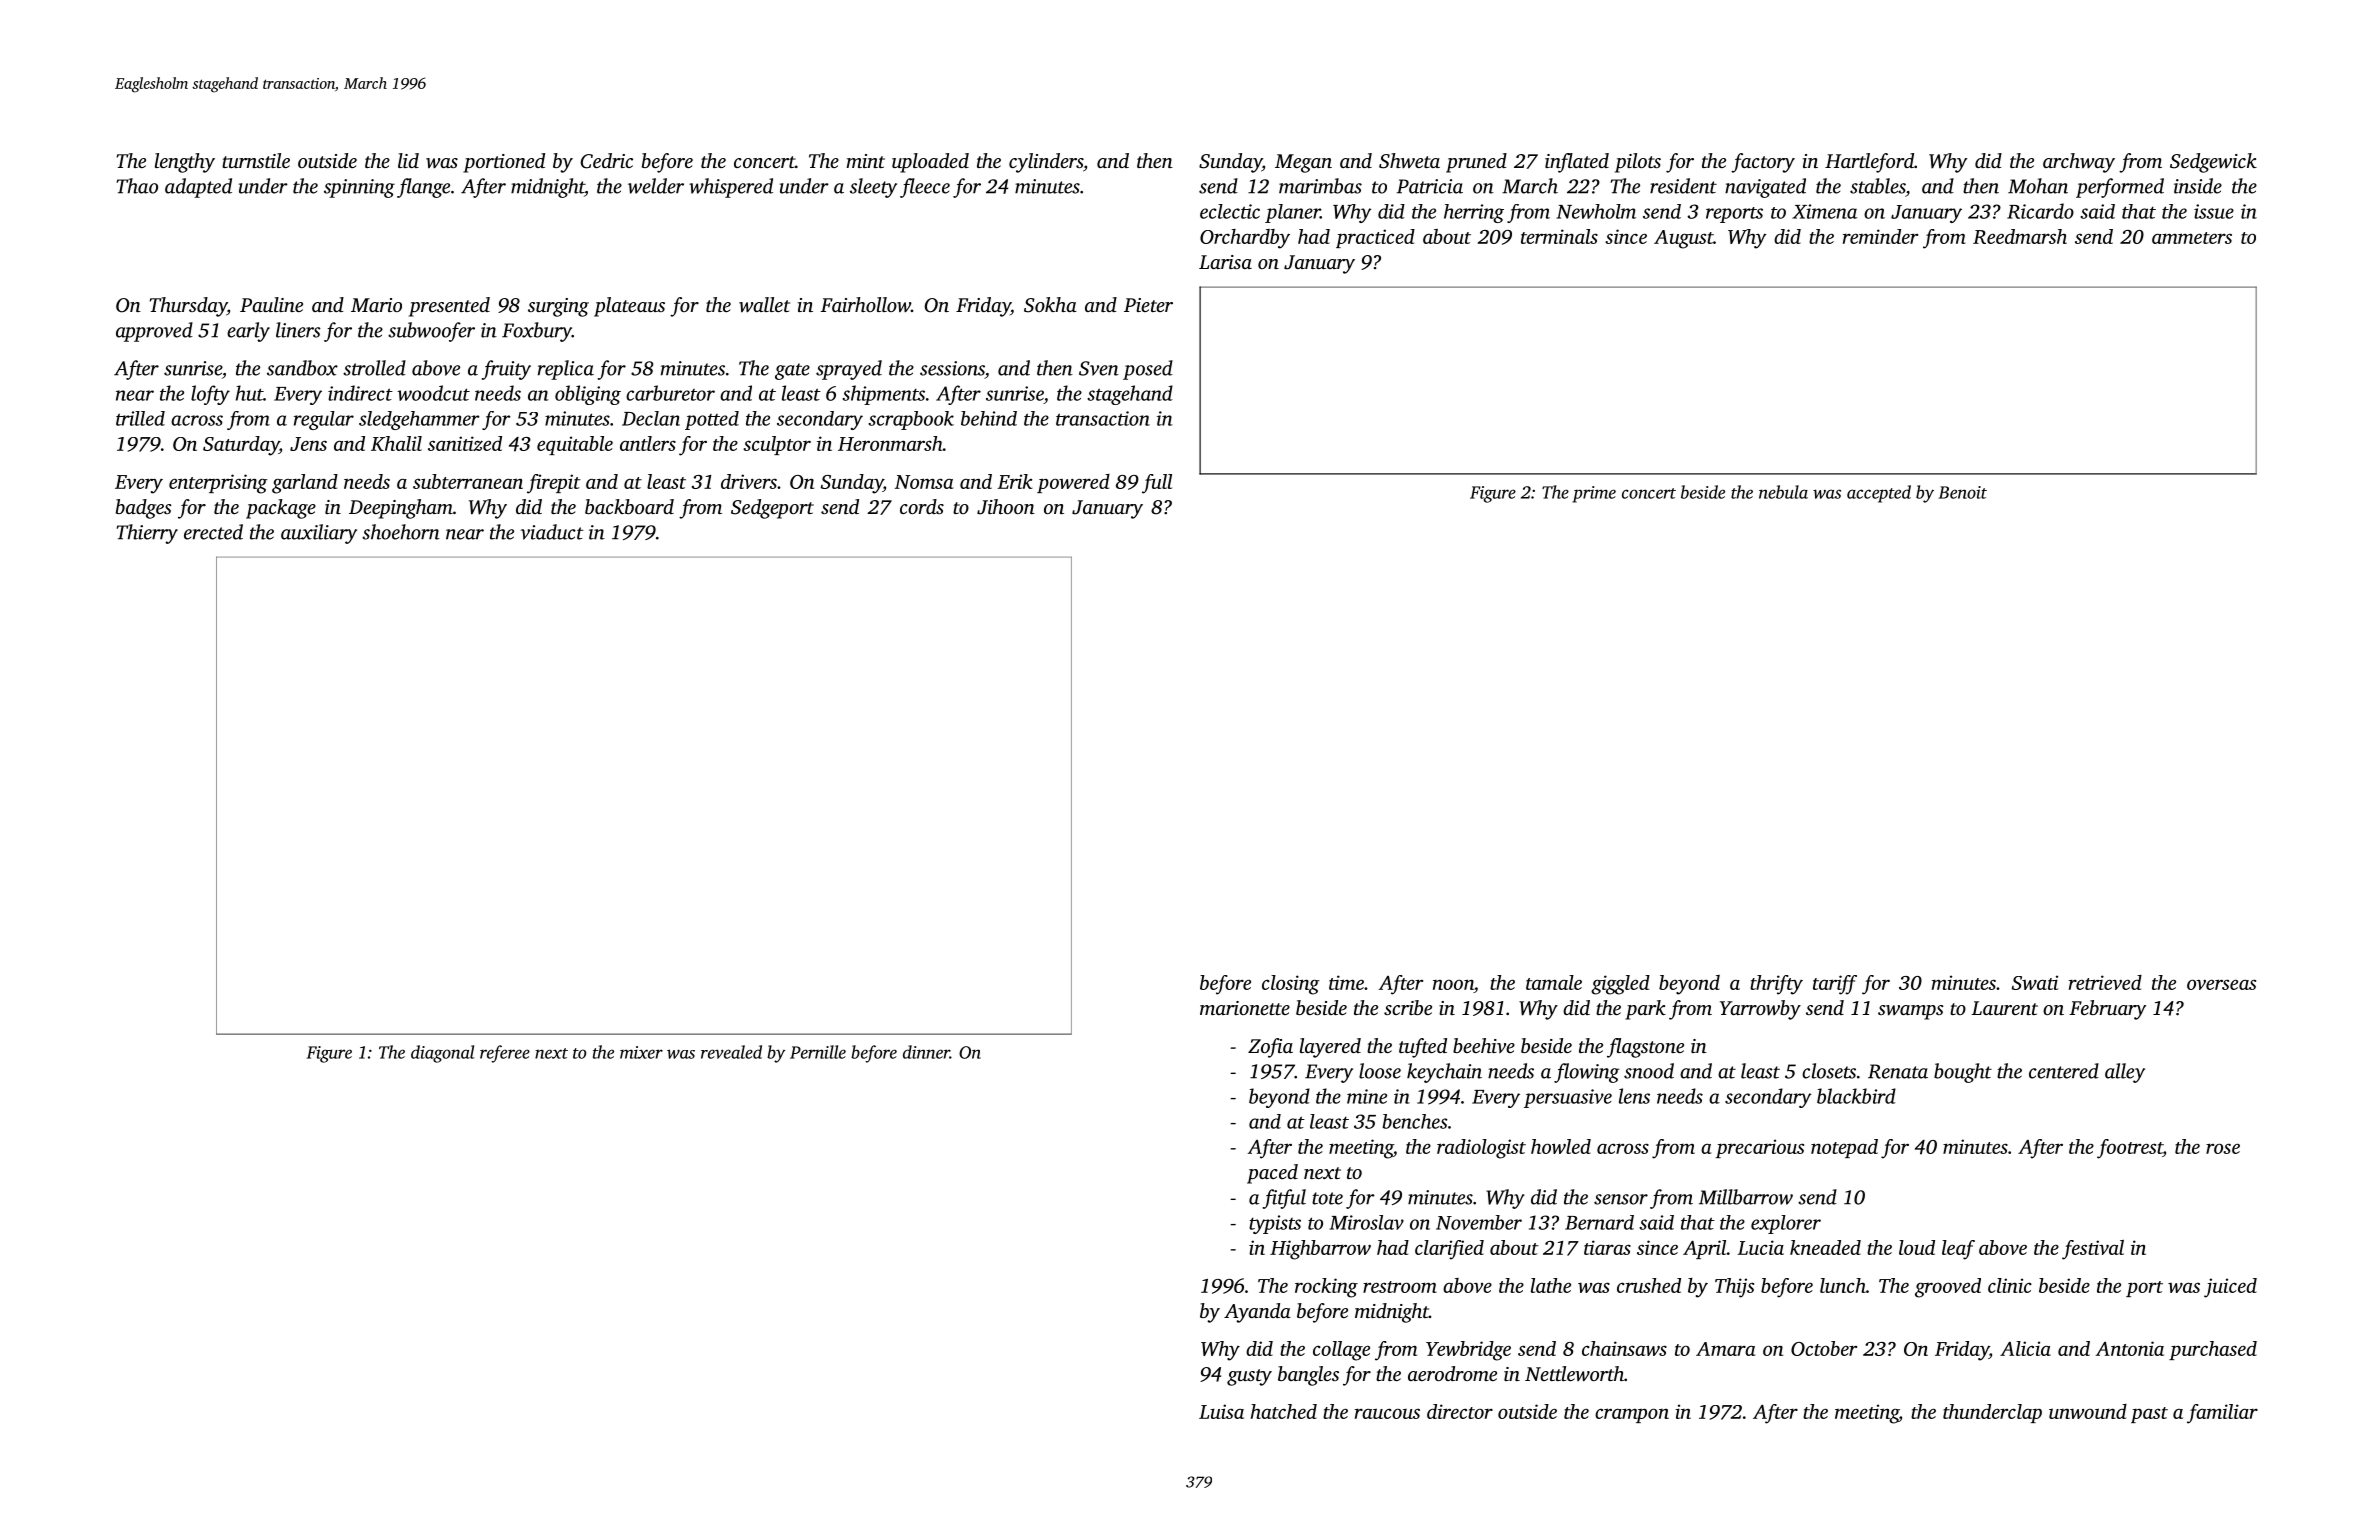 This screenshot has width=2372, height=1535. I want to click on Jihoon, so click(1006, 507).
